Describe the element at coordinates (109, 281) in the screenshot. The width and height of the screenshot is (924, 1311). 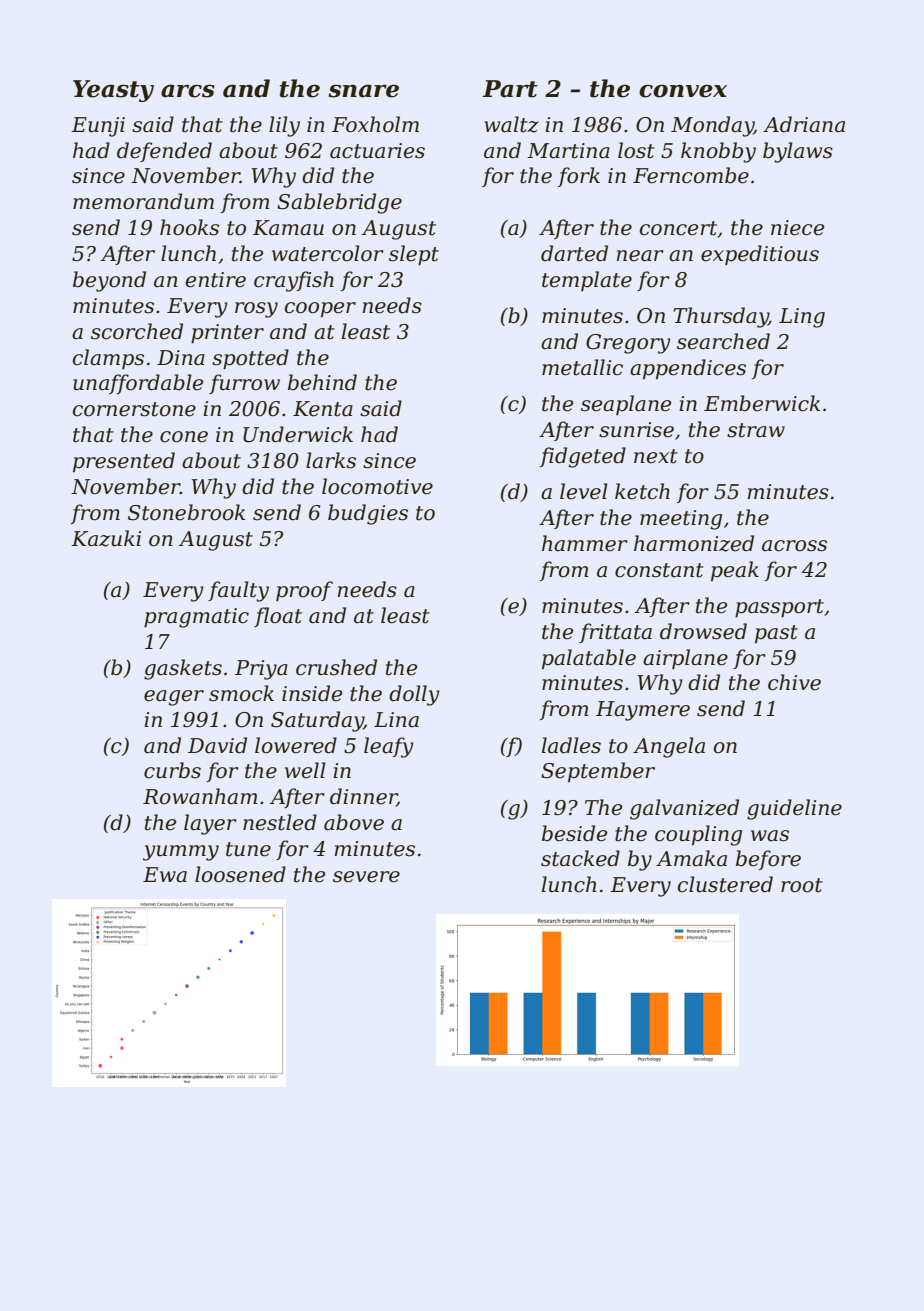
I see `beyond` at that location.
